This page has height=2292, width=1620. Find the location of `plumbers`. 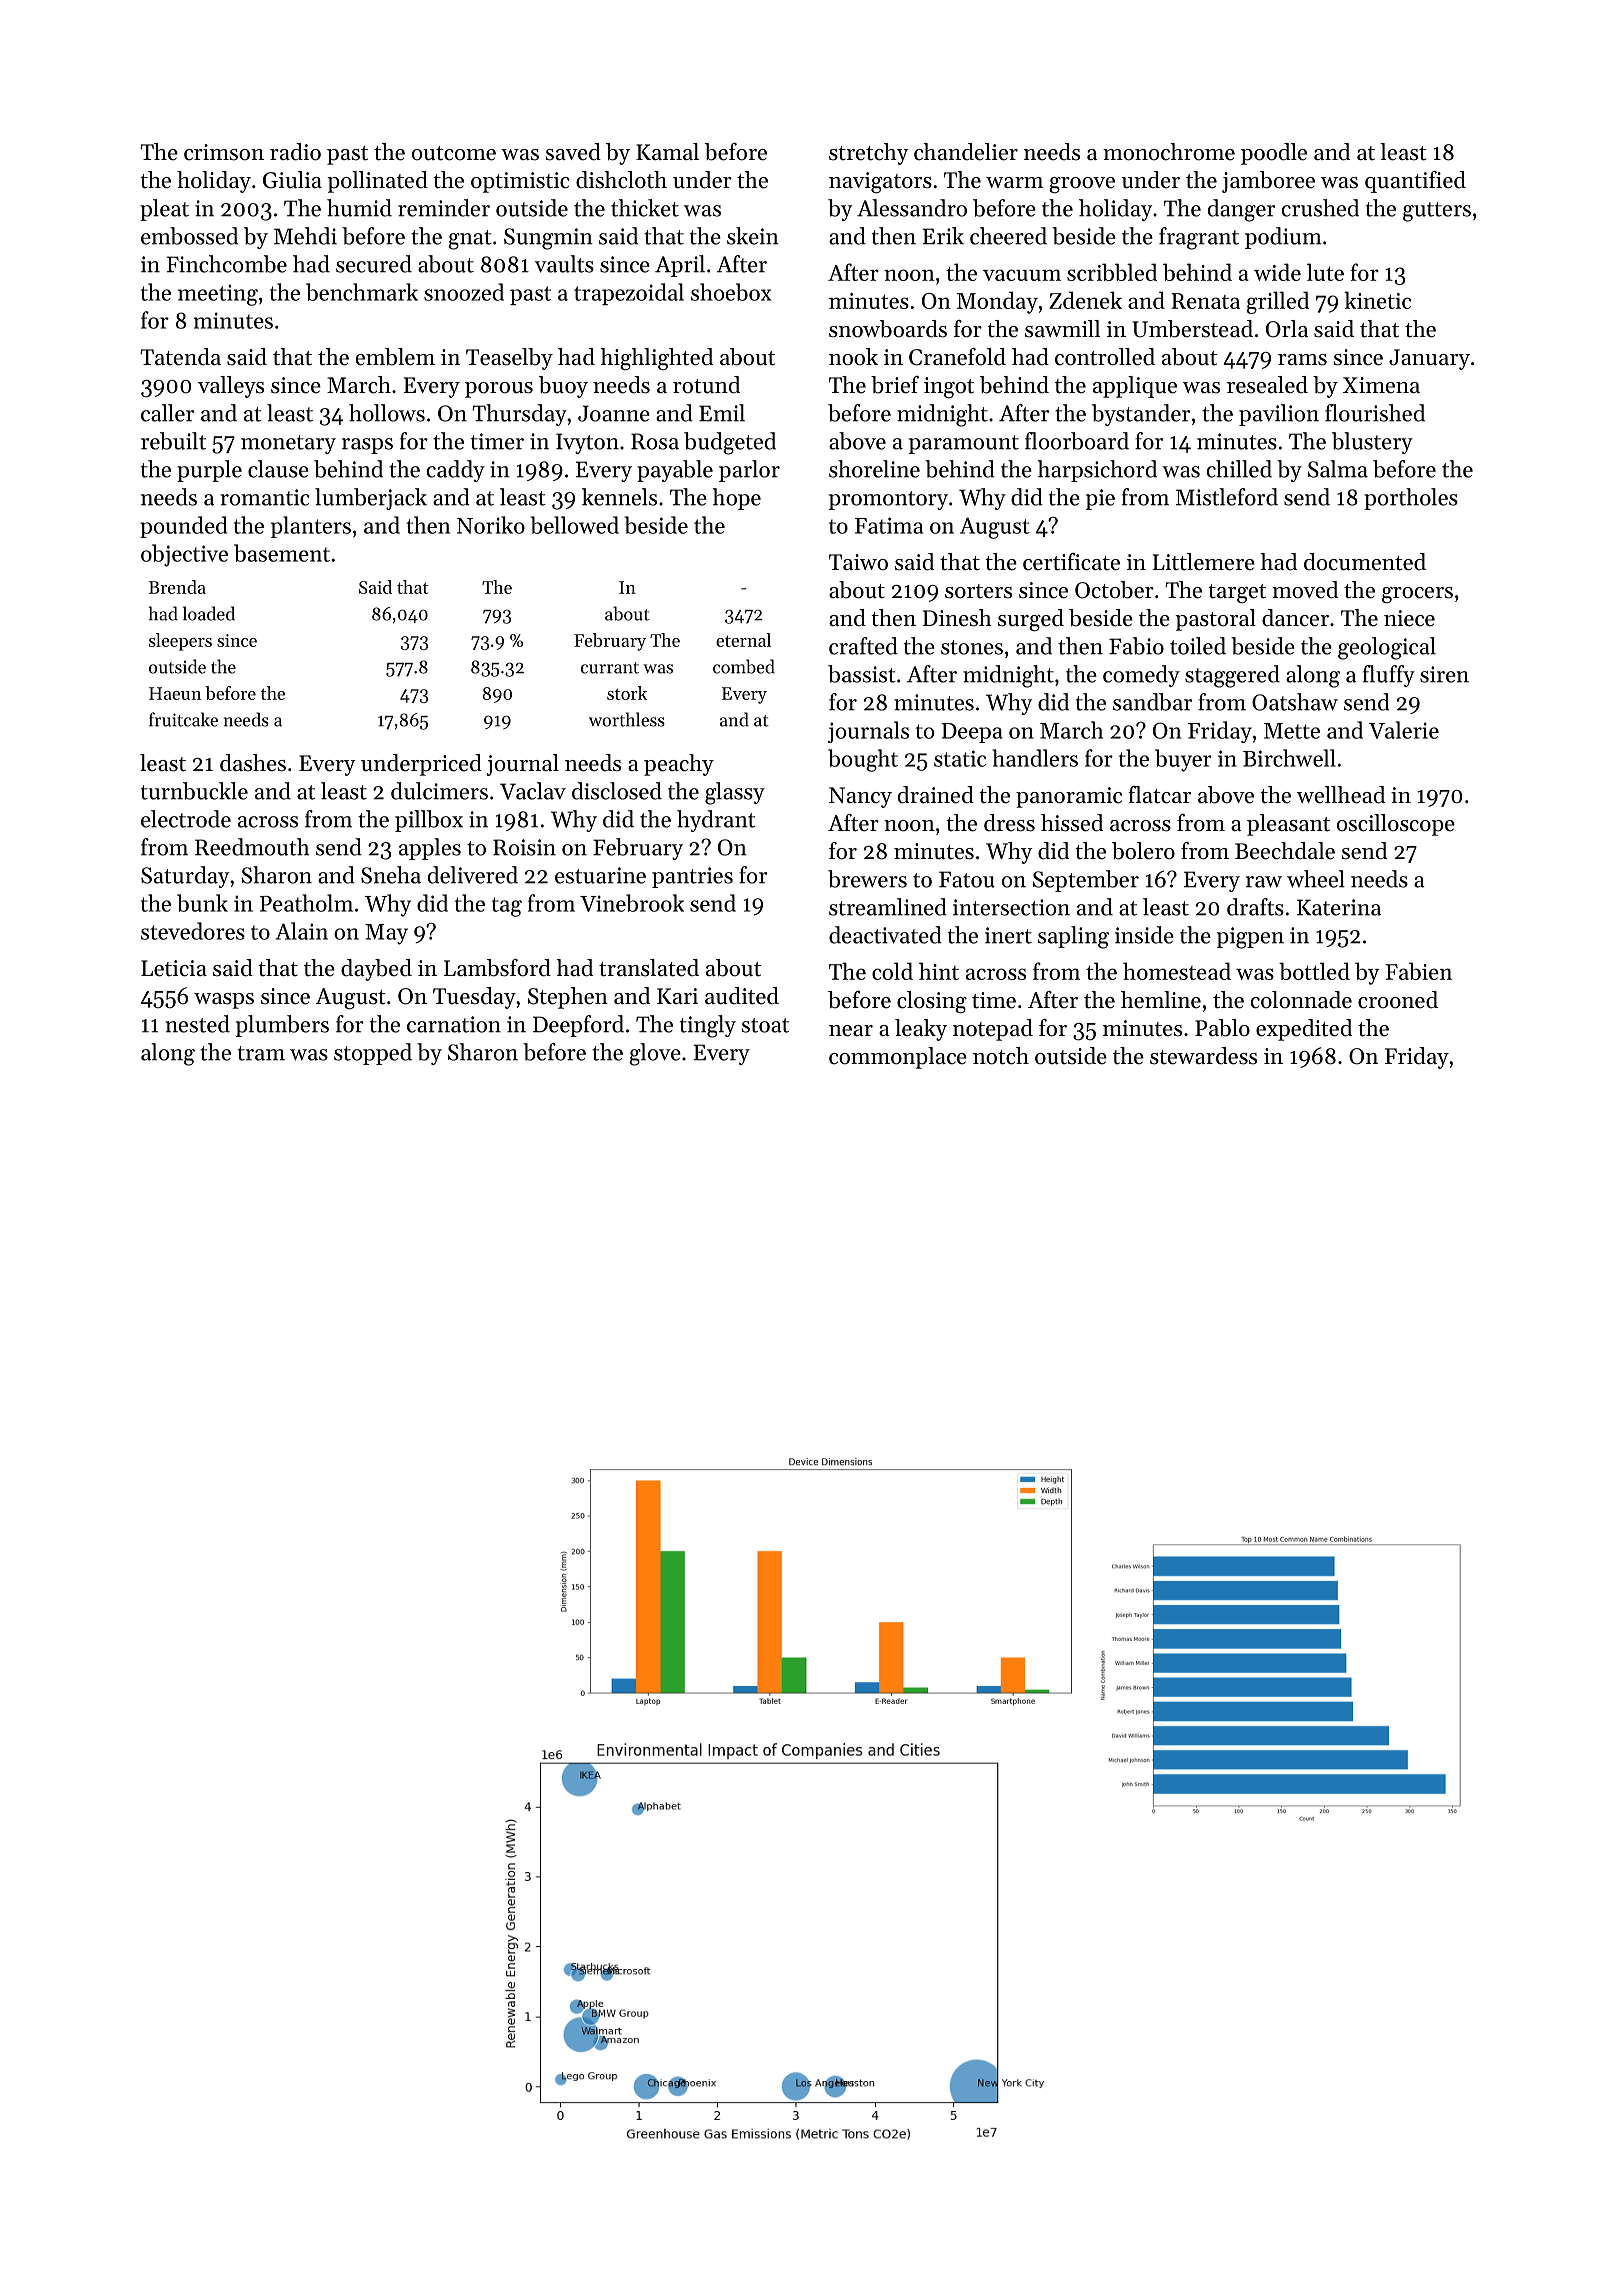

plumbers is located at coordinates (282, 1026).
